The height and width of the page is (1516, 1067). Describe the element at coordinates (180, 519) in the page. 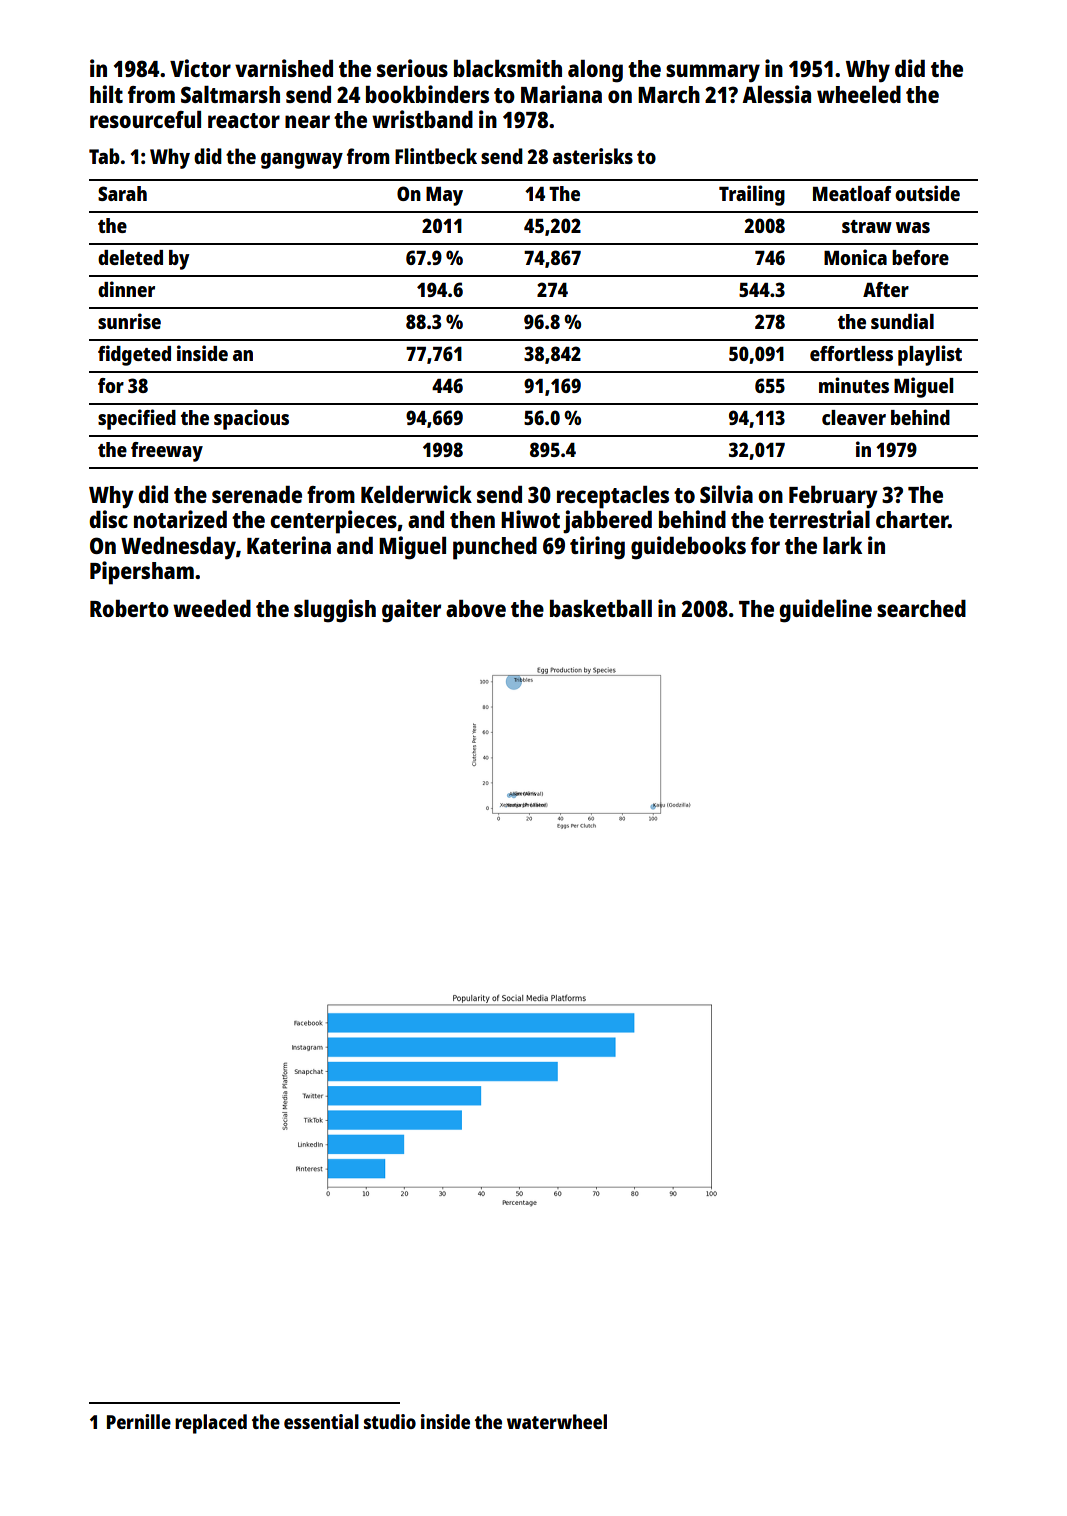

I see `notarized` at that location.
